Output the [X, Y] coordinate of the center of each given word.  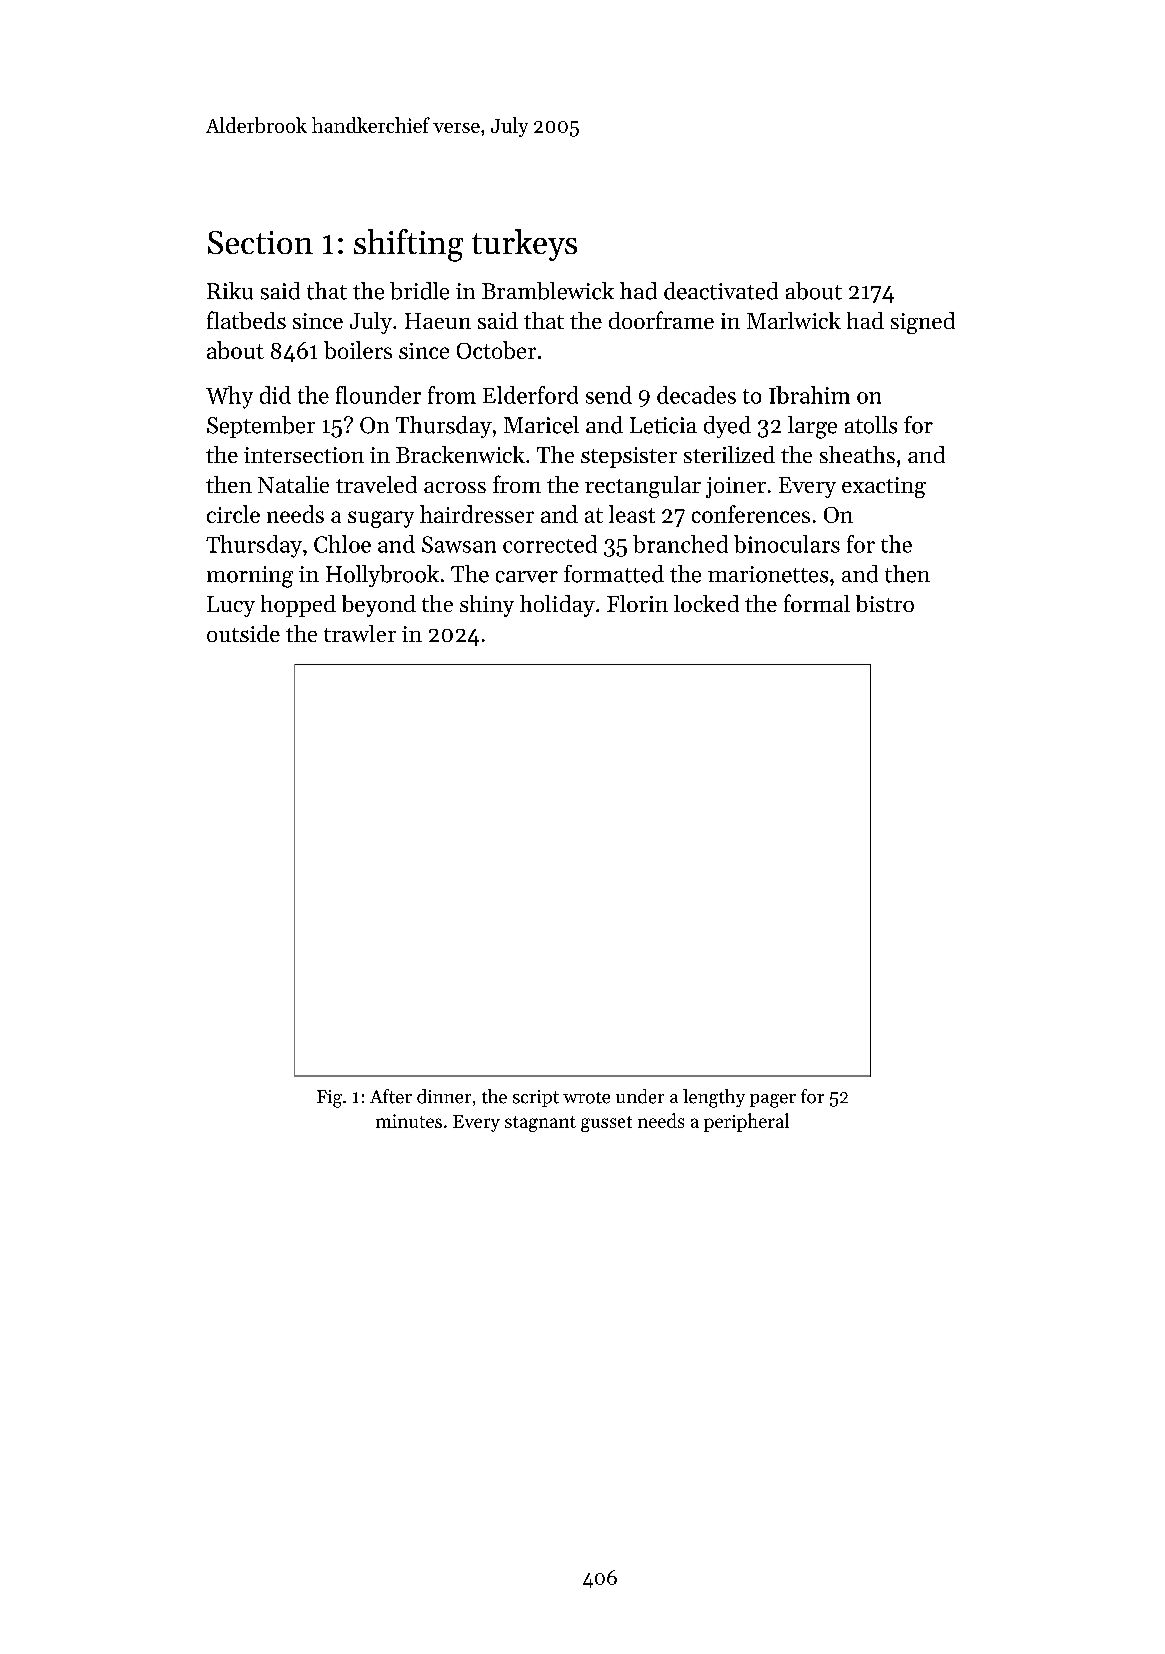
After [391, 1096]
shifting [408, 245]
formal [817, 603]
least [632, 514]
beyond [379, 606]
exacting [884, 487]
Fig [329, 1099]
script [536, 1098]
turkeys [524, 245]
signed [923, 323]
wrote [586, 1098]
